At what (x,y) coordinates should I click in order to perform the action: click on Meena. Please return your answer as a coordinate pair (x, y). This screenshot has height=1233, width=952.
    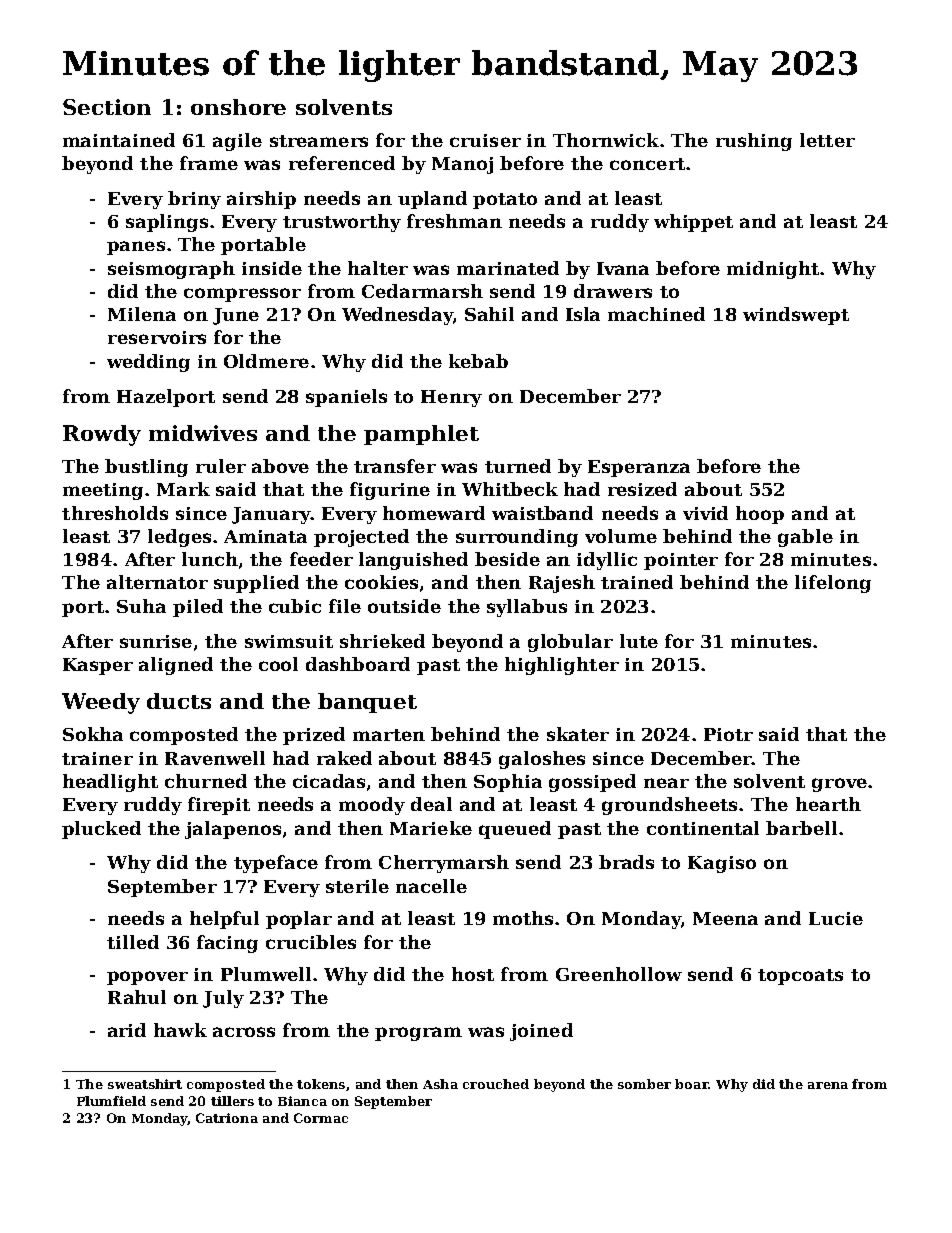
    Looking at the image, I should click on (725, 918).
